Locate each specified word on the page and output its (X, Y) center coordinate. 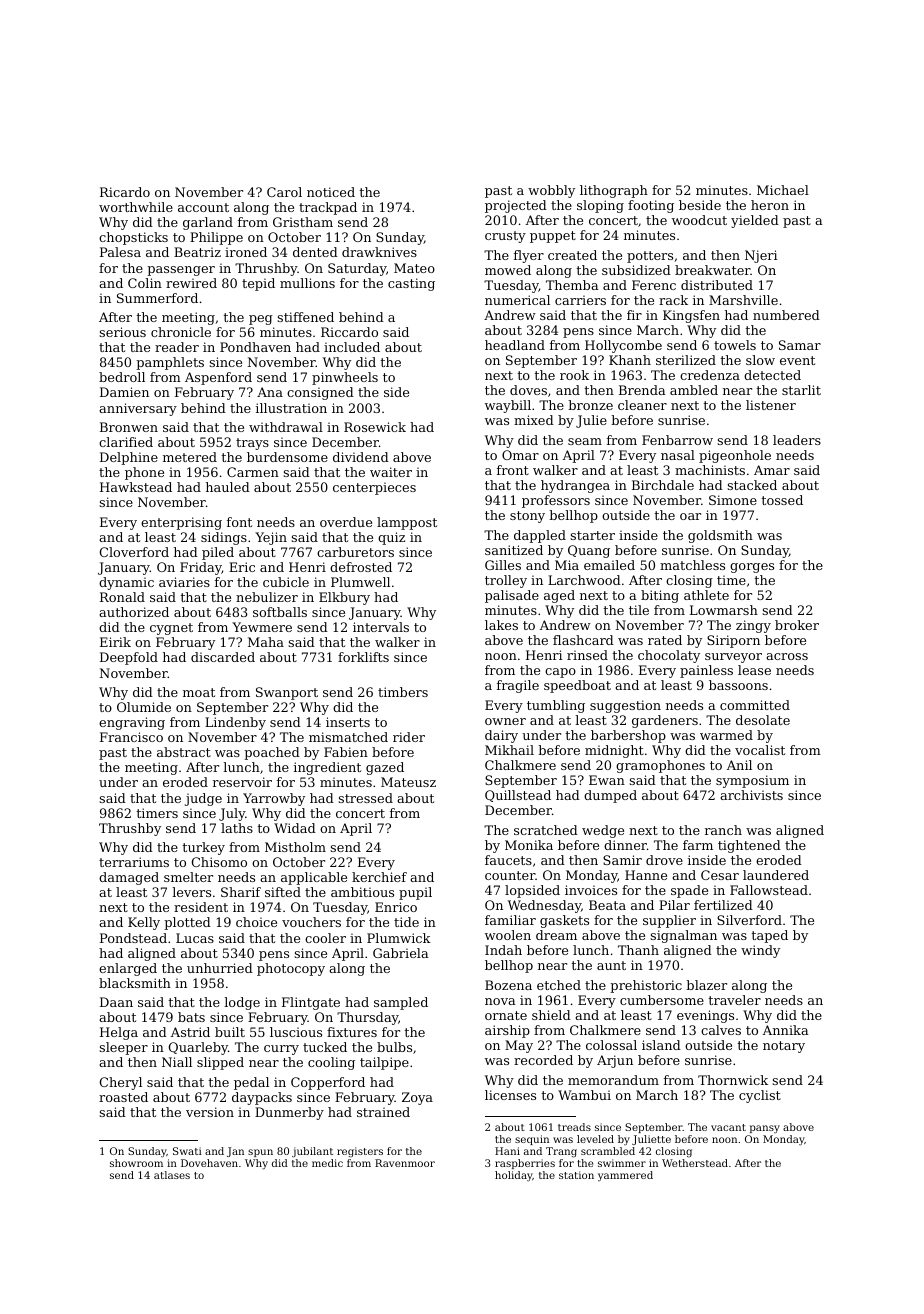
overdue (346, 522)
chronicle (181, 332)
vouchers (311, 922)
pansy (765, 1129)
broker (797, 625)
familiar (510, 920)
